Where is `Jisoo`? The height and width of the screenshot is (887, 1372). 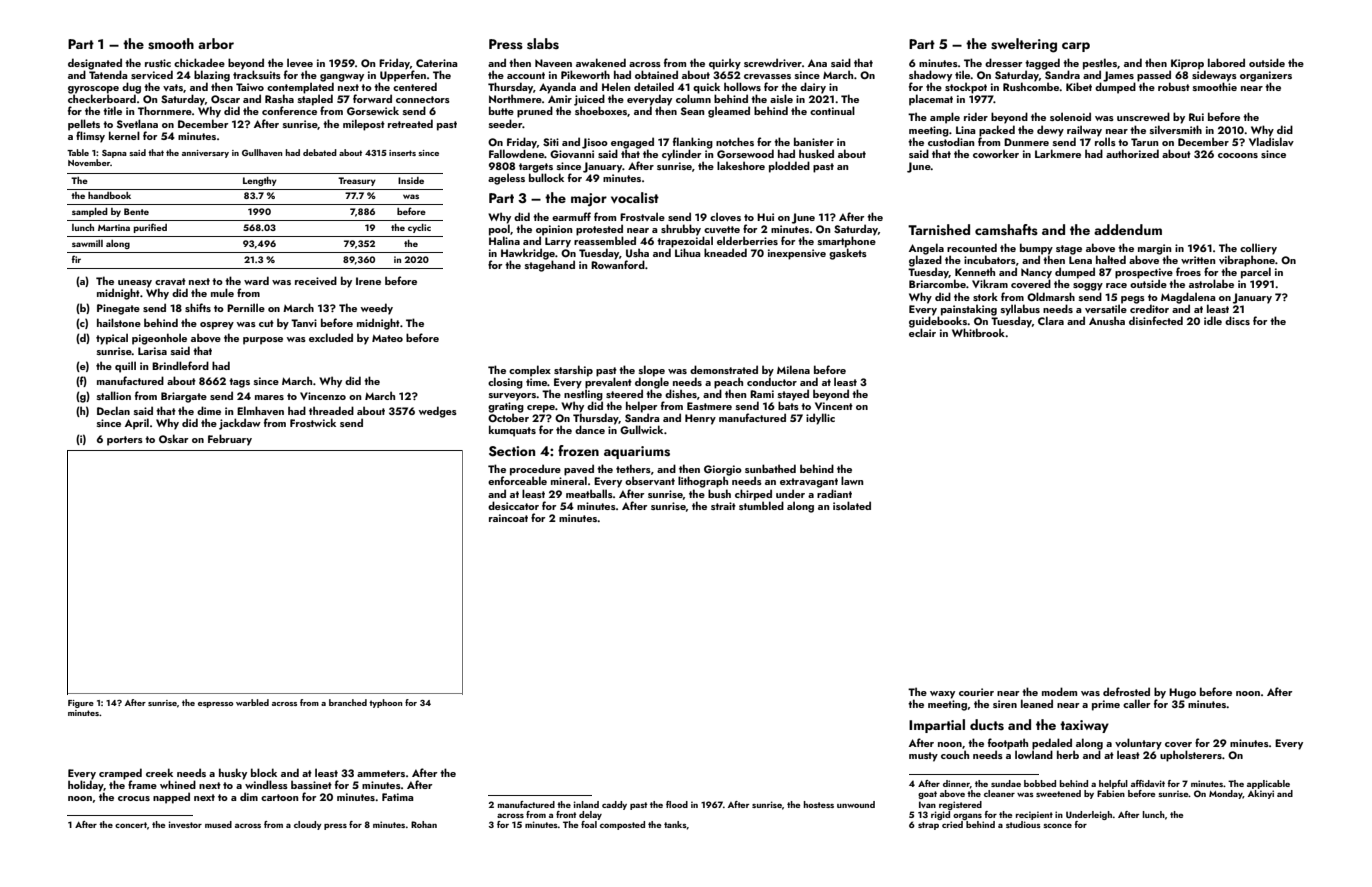
Jisoo is located at coordinates (595, 143).
